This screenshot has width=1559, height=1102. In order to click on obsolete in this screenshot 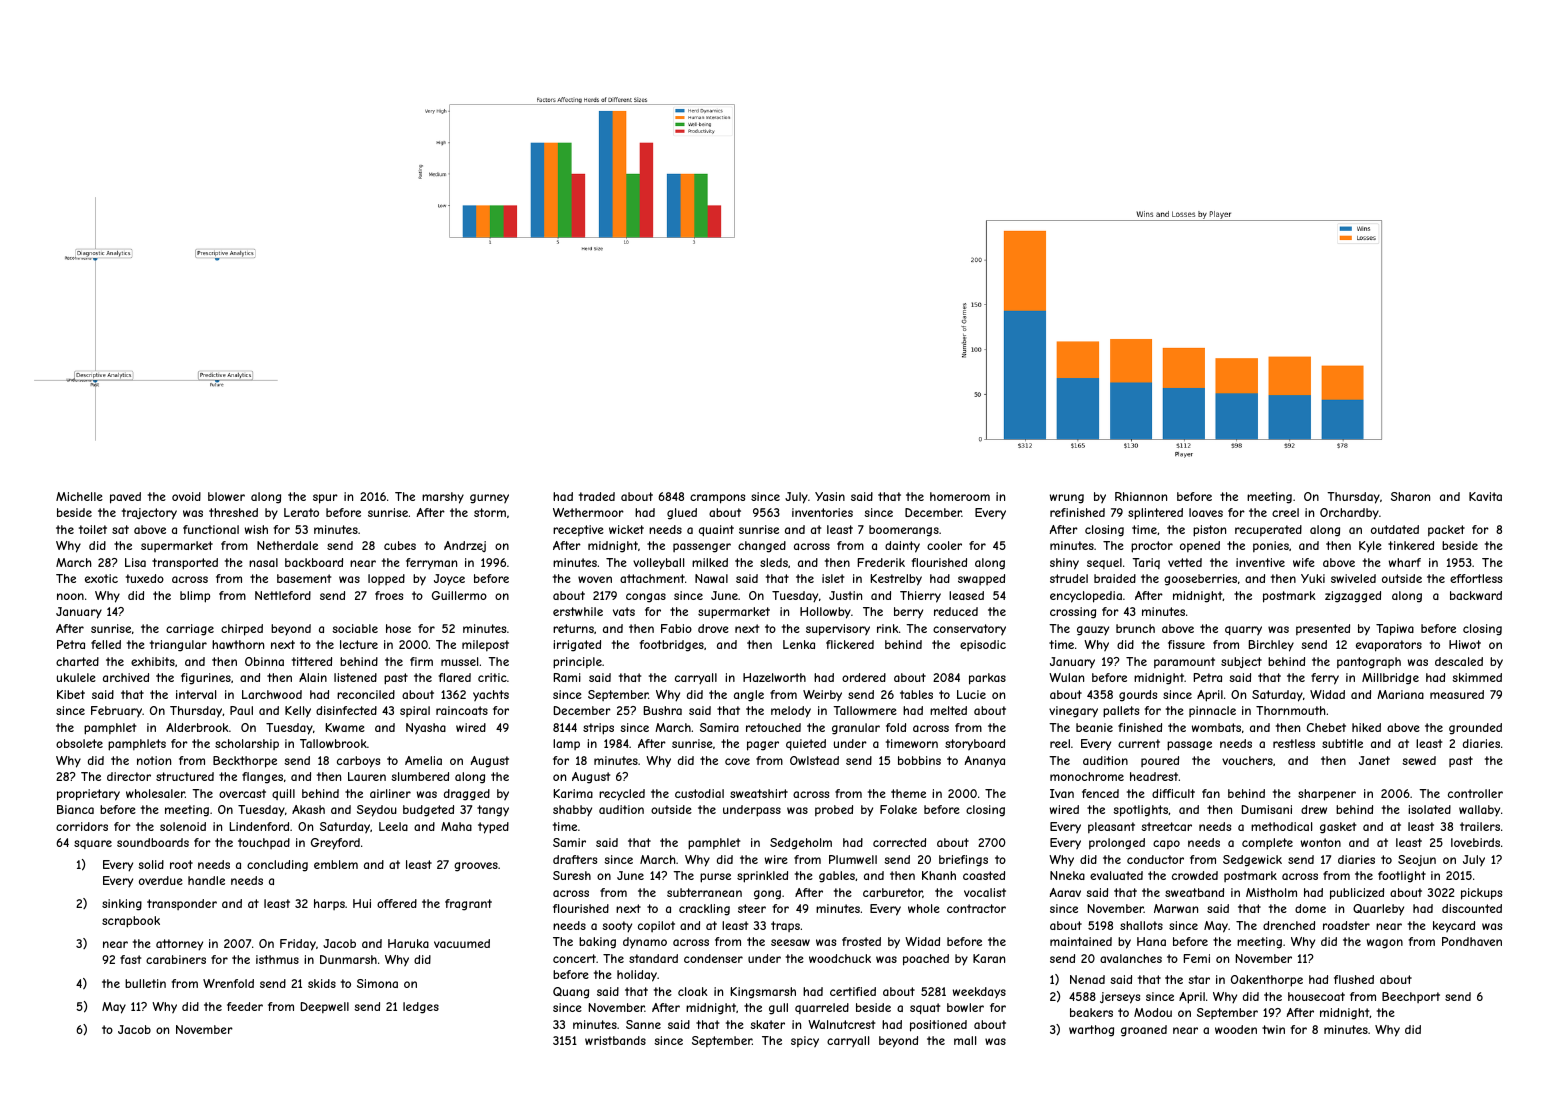, I will do `click(79, 743)`.
